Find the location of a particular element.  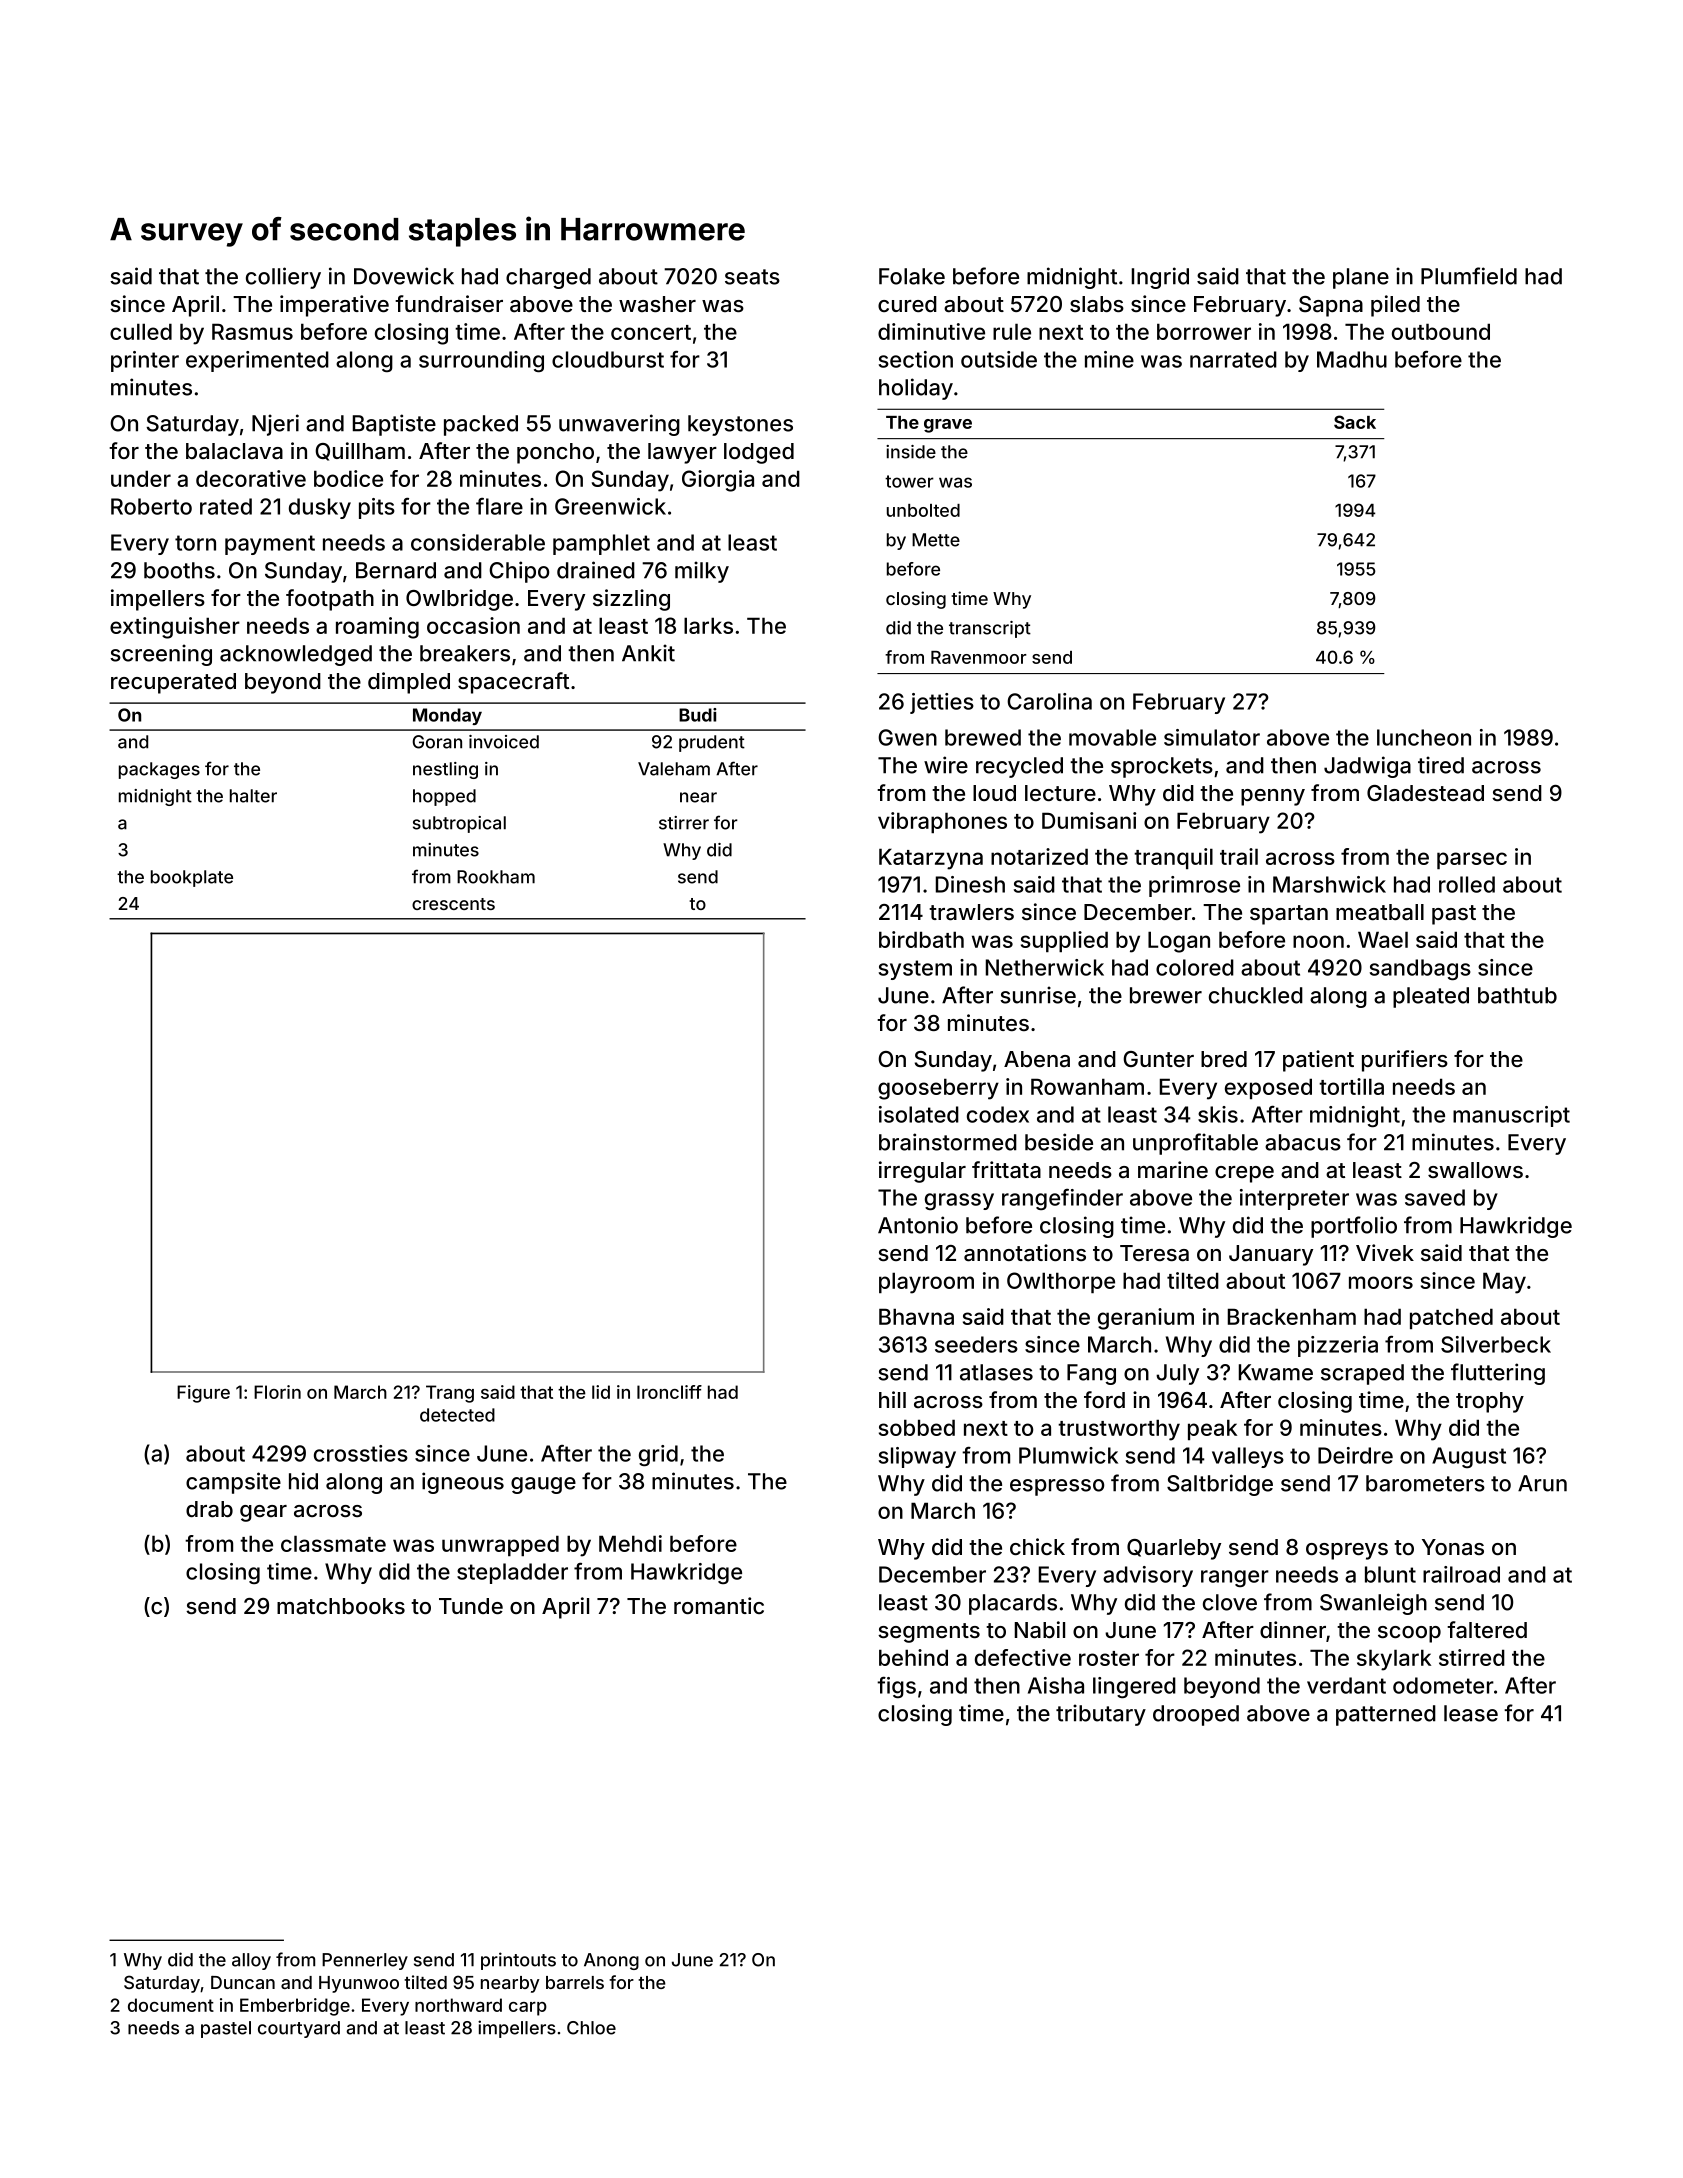

inside is located at coordinates (911, 452).
